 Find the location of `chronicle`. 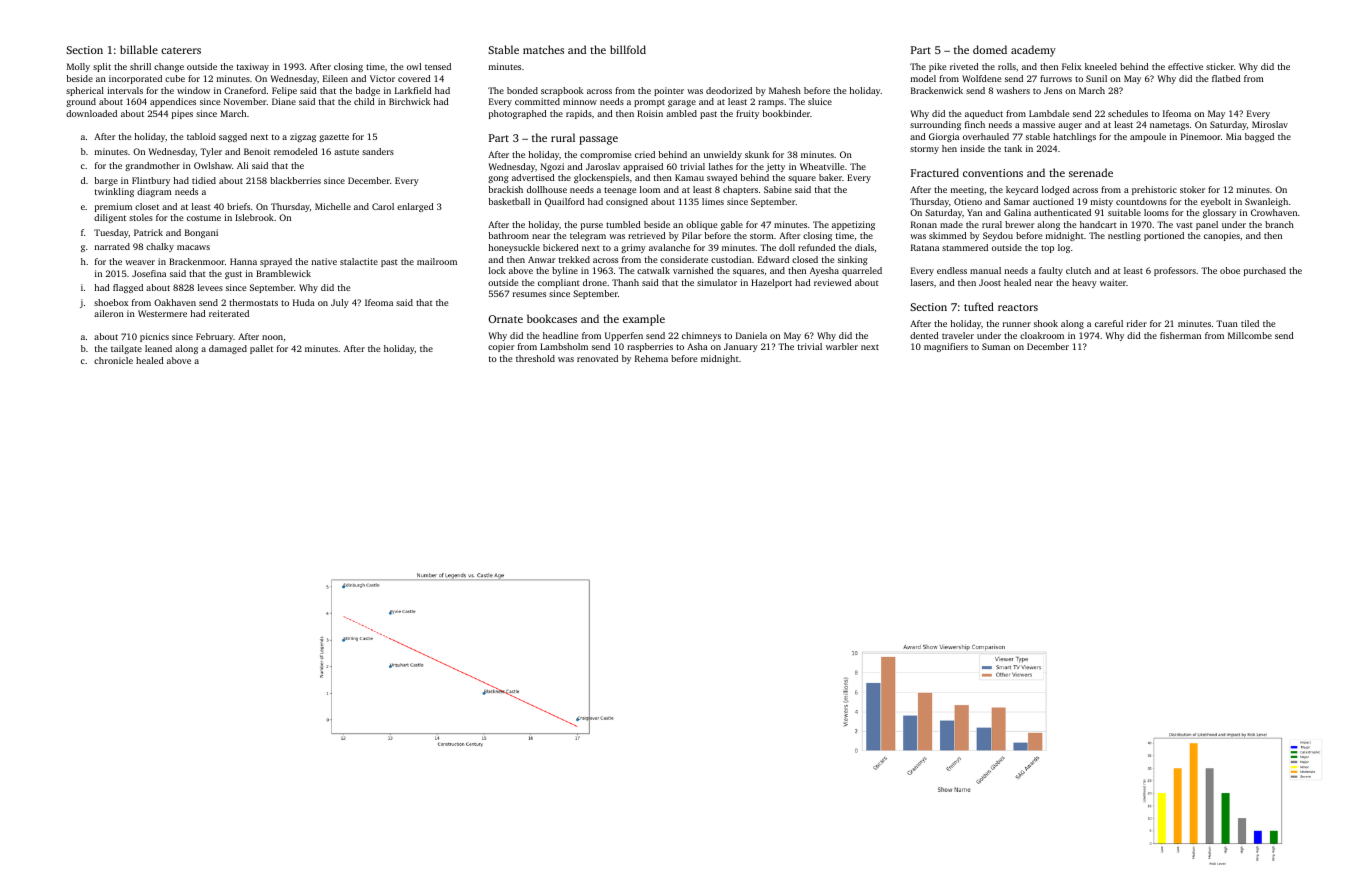

chronicle is located at coordinates (113, 360).
